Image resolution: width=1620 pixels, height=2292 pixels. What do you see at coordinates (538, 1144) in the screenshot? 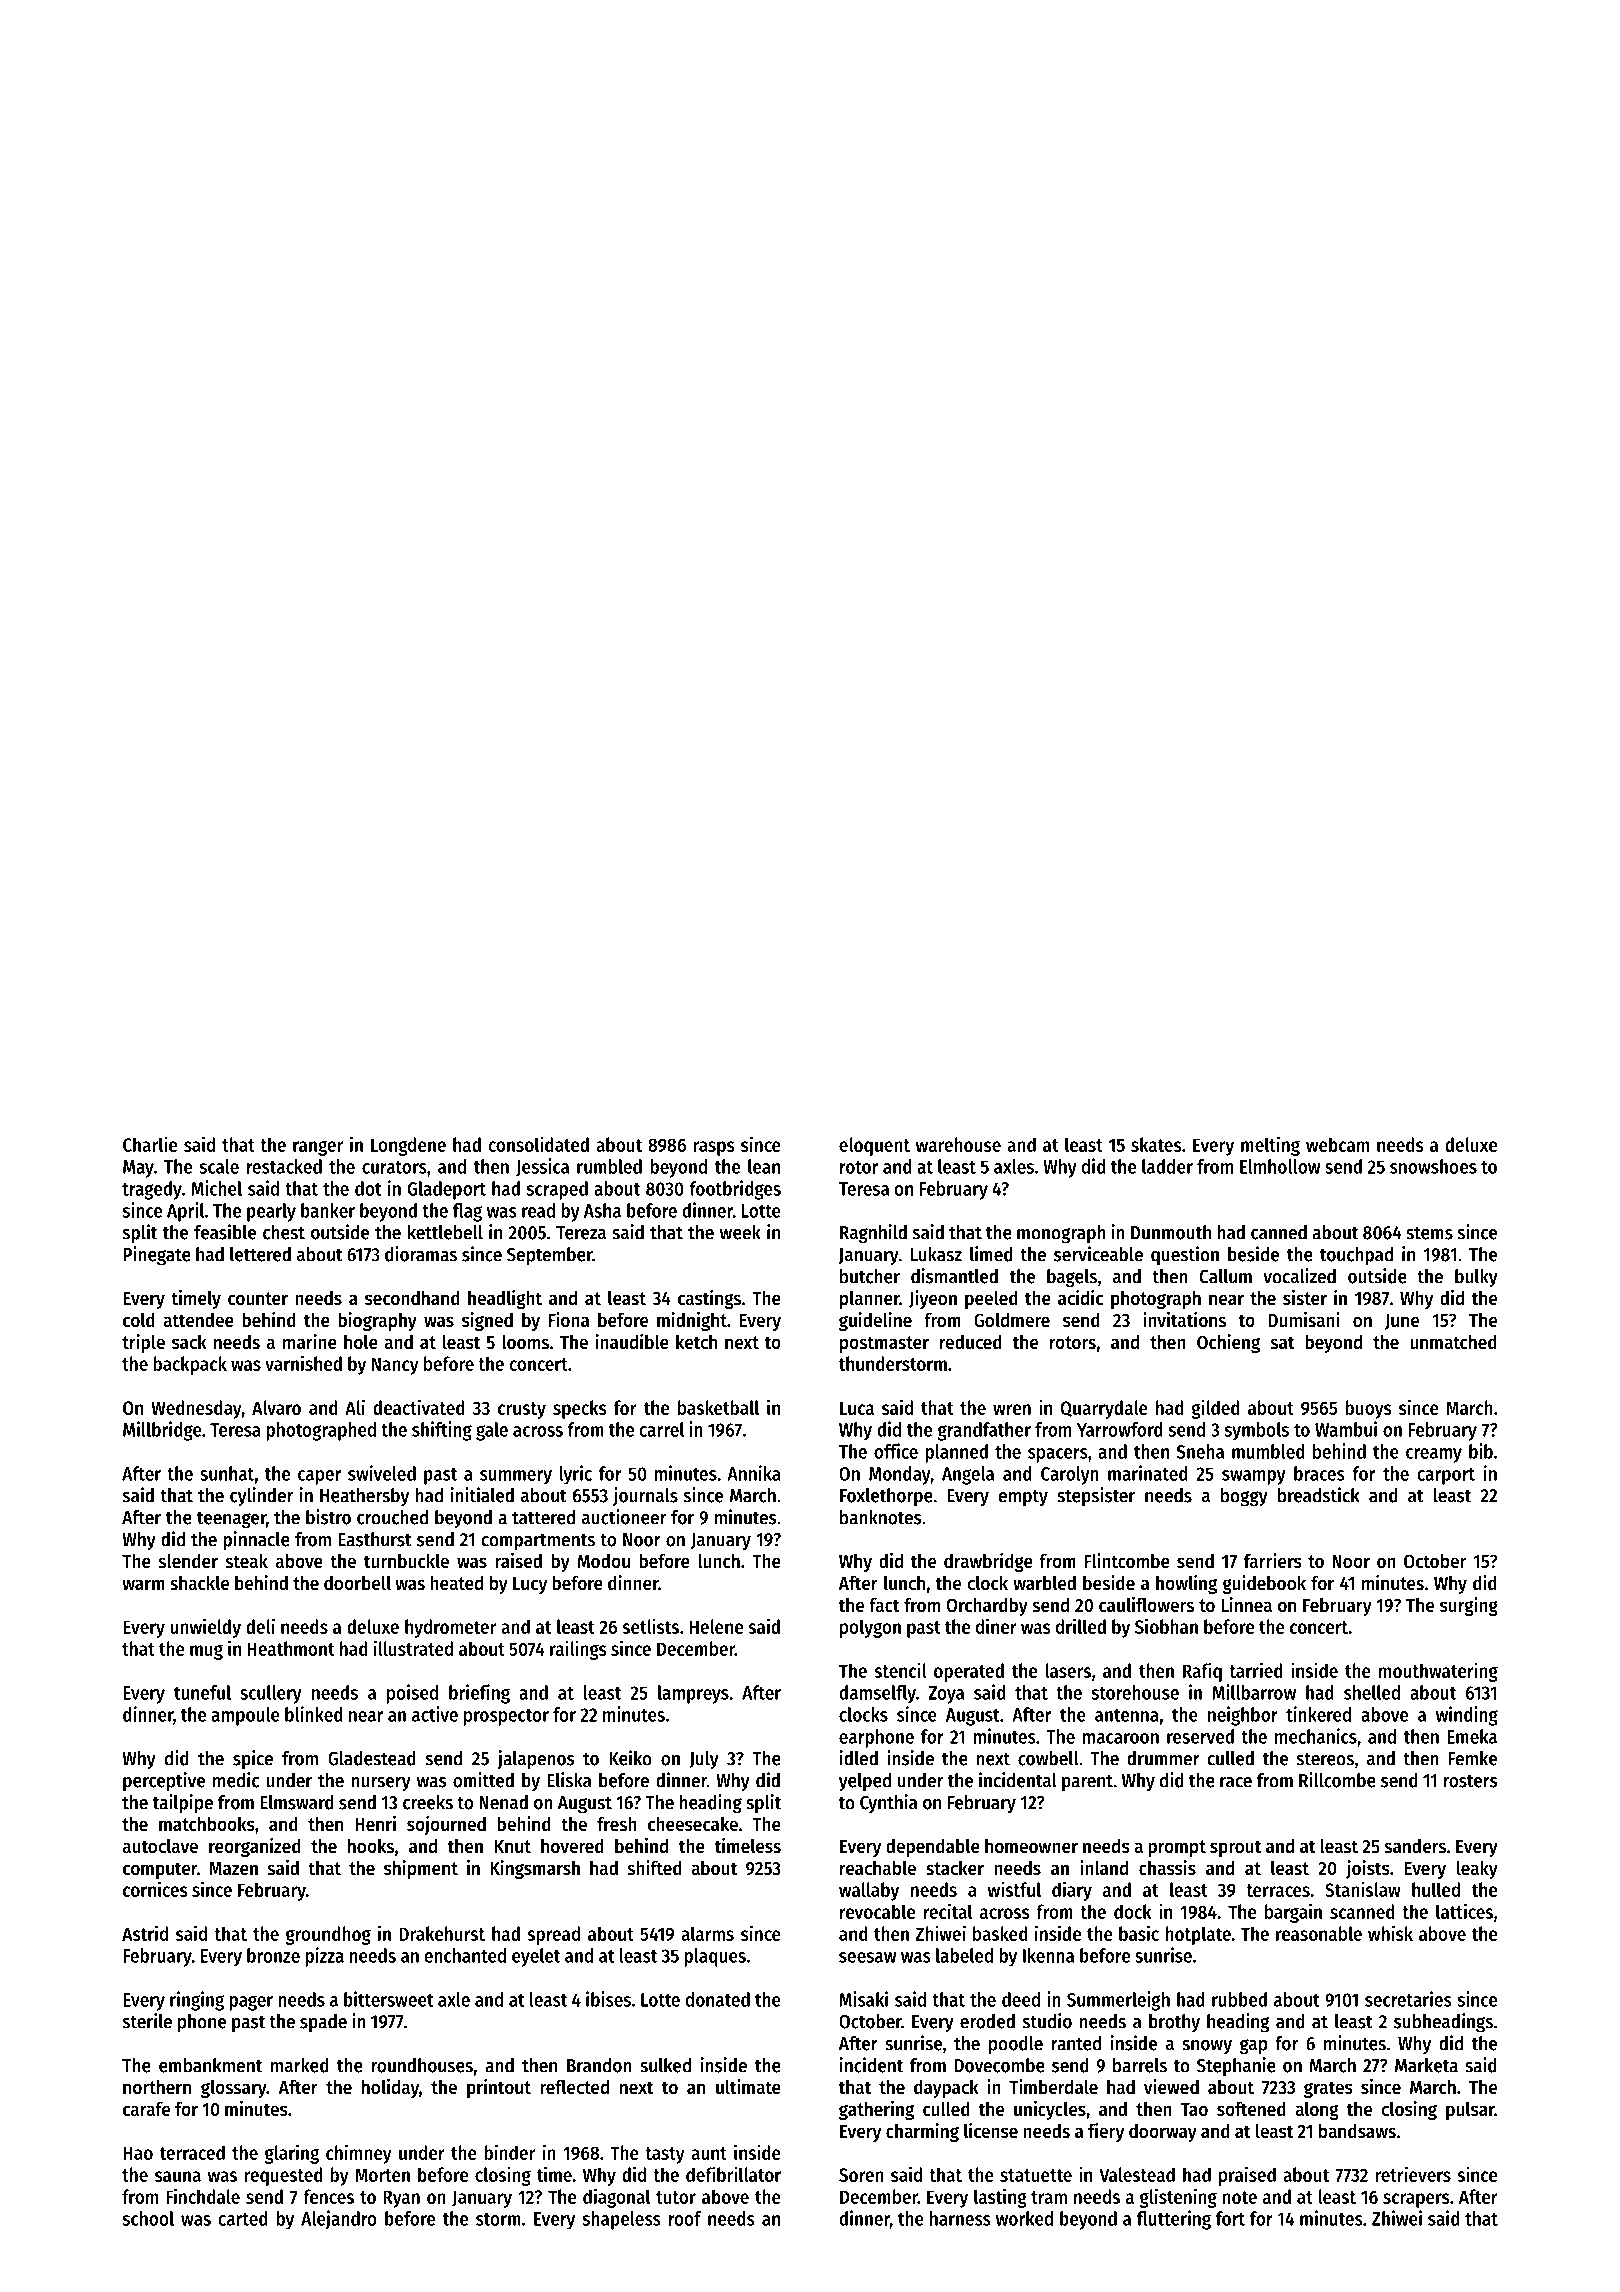
I see `consolidated` at bounding box center [538, 1144].
